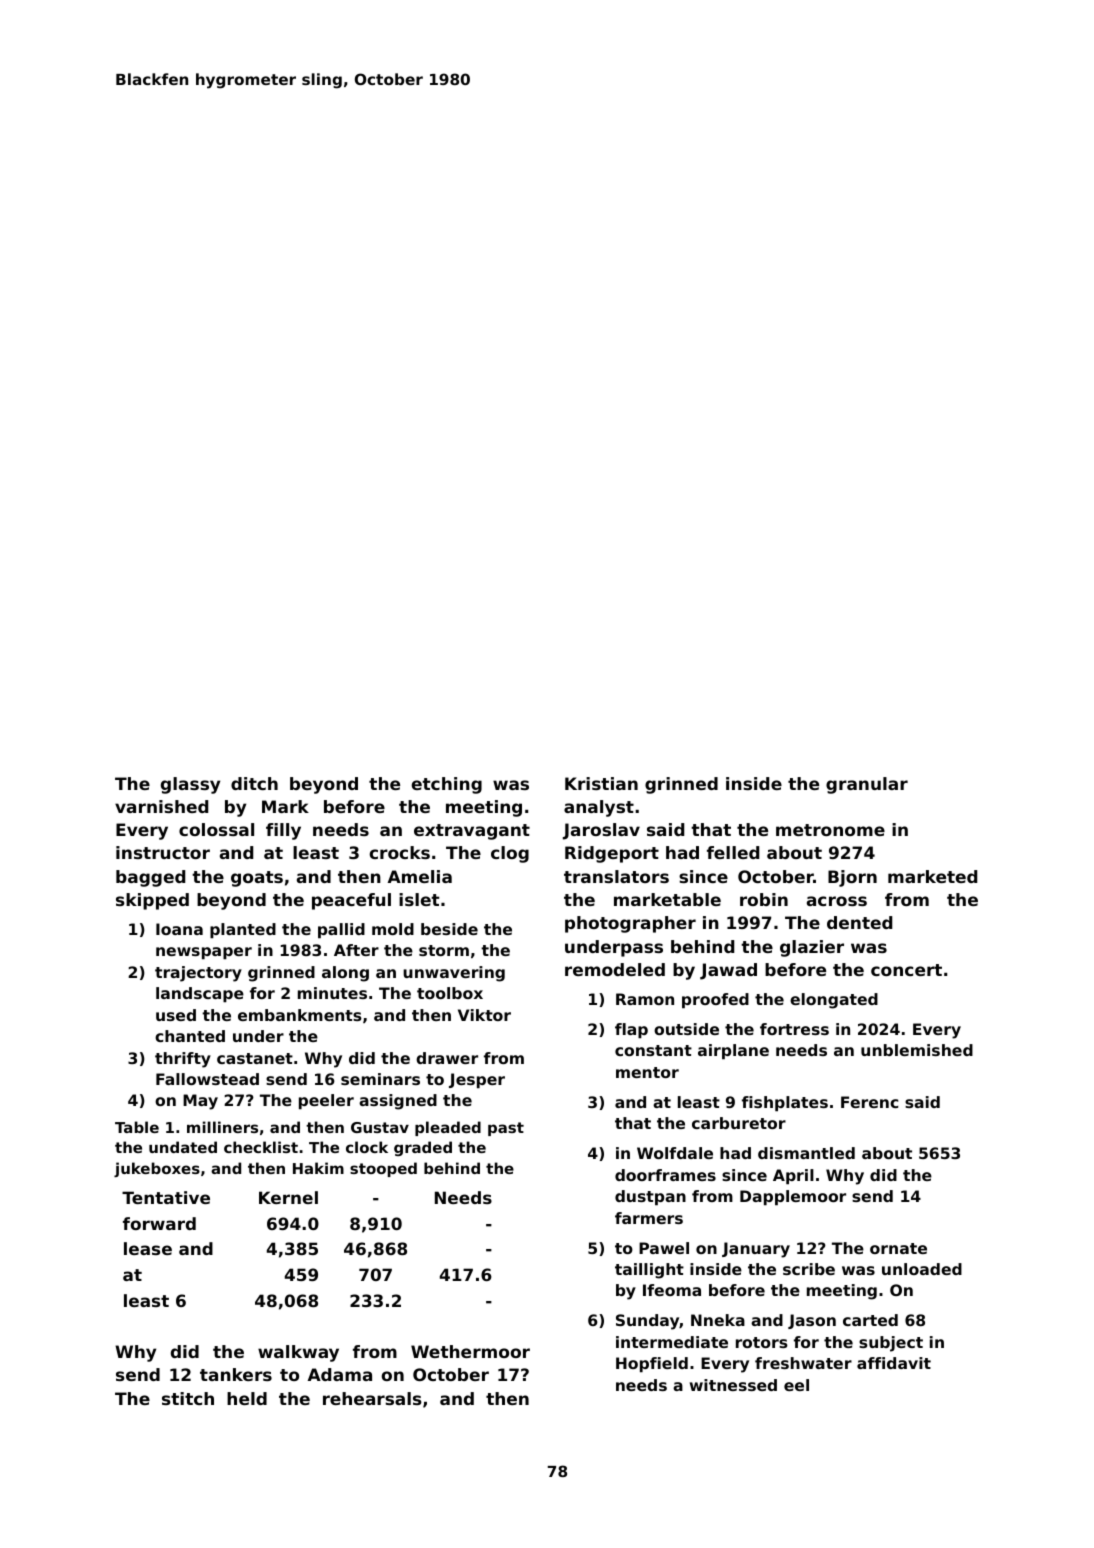 The width and height of the screenshot is (1094, 1548). What do you see at coordinates (762, 1342) in the screenshot?
I see `rotors` at bounding box center [762, 1342].
